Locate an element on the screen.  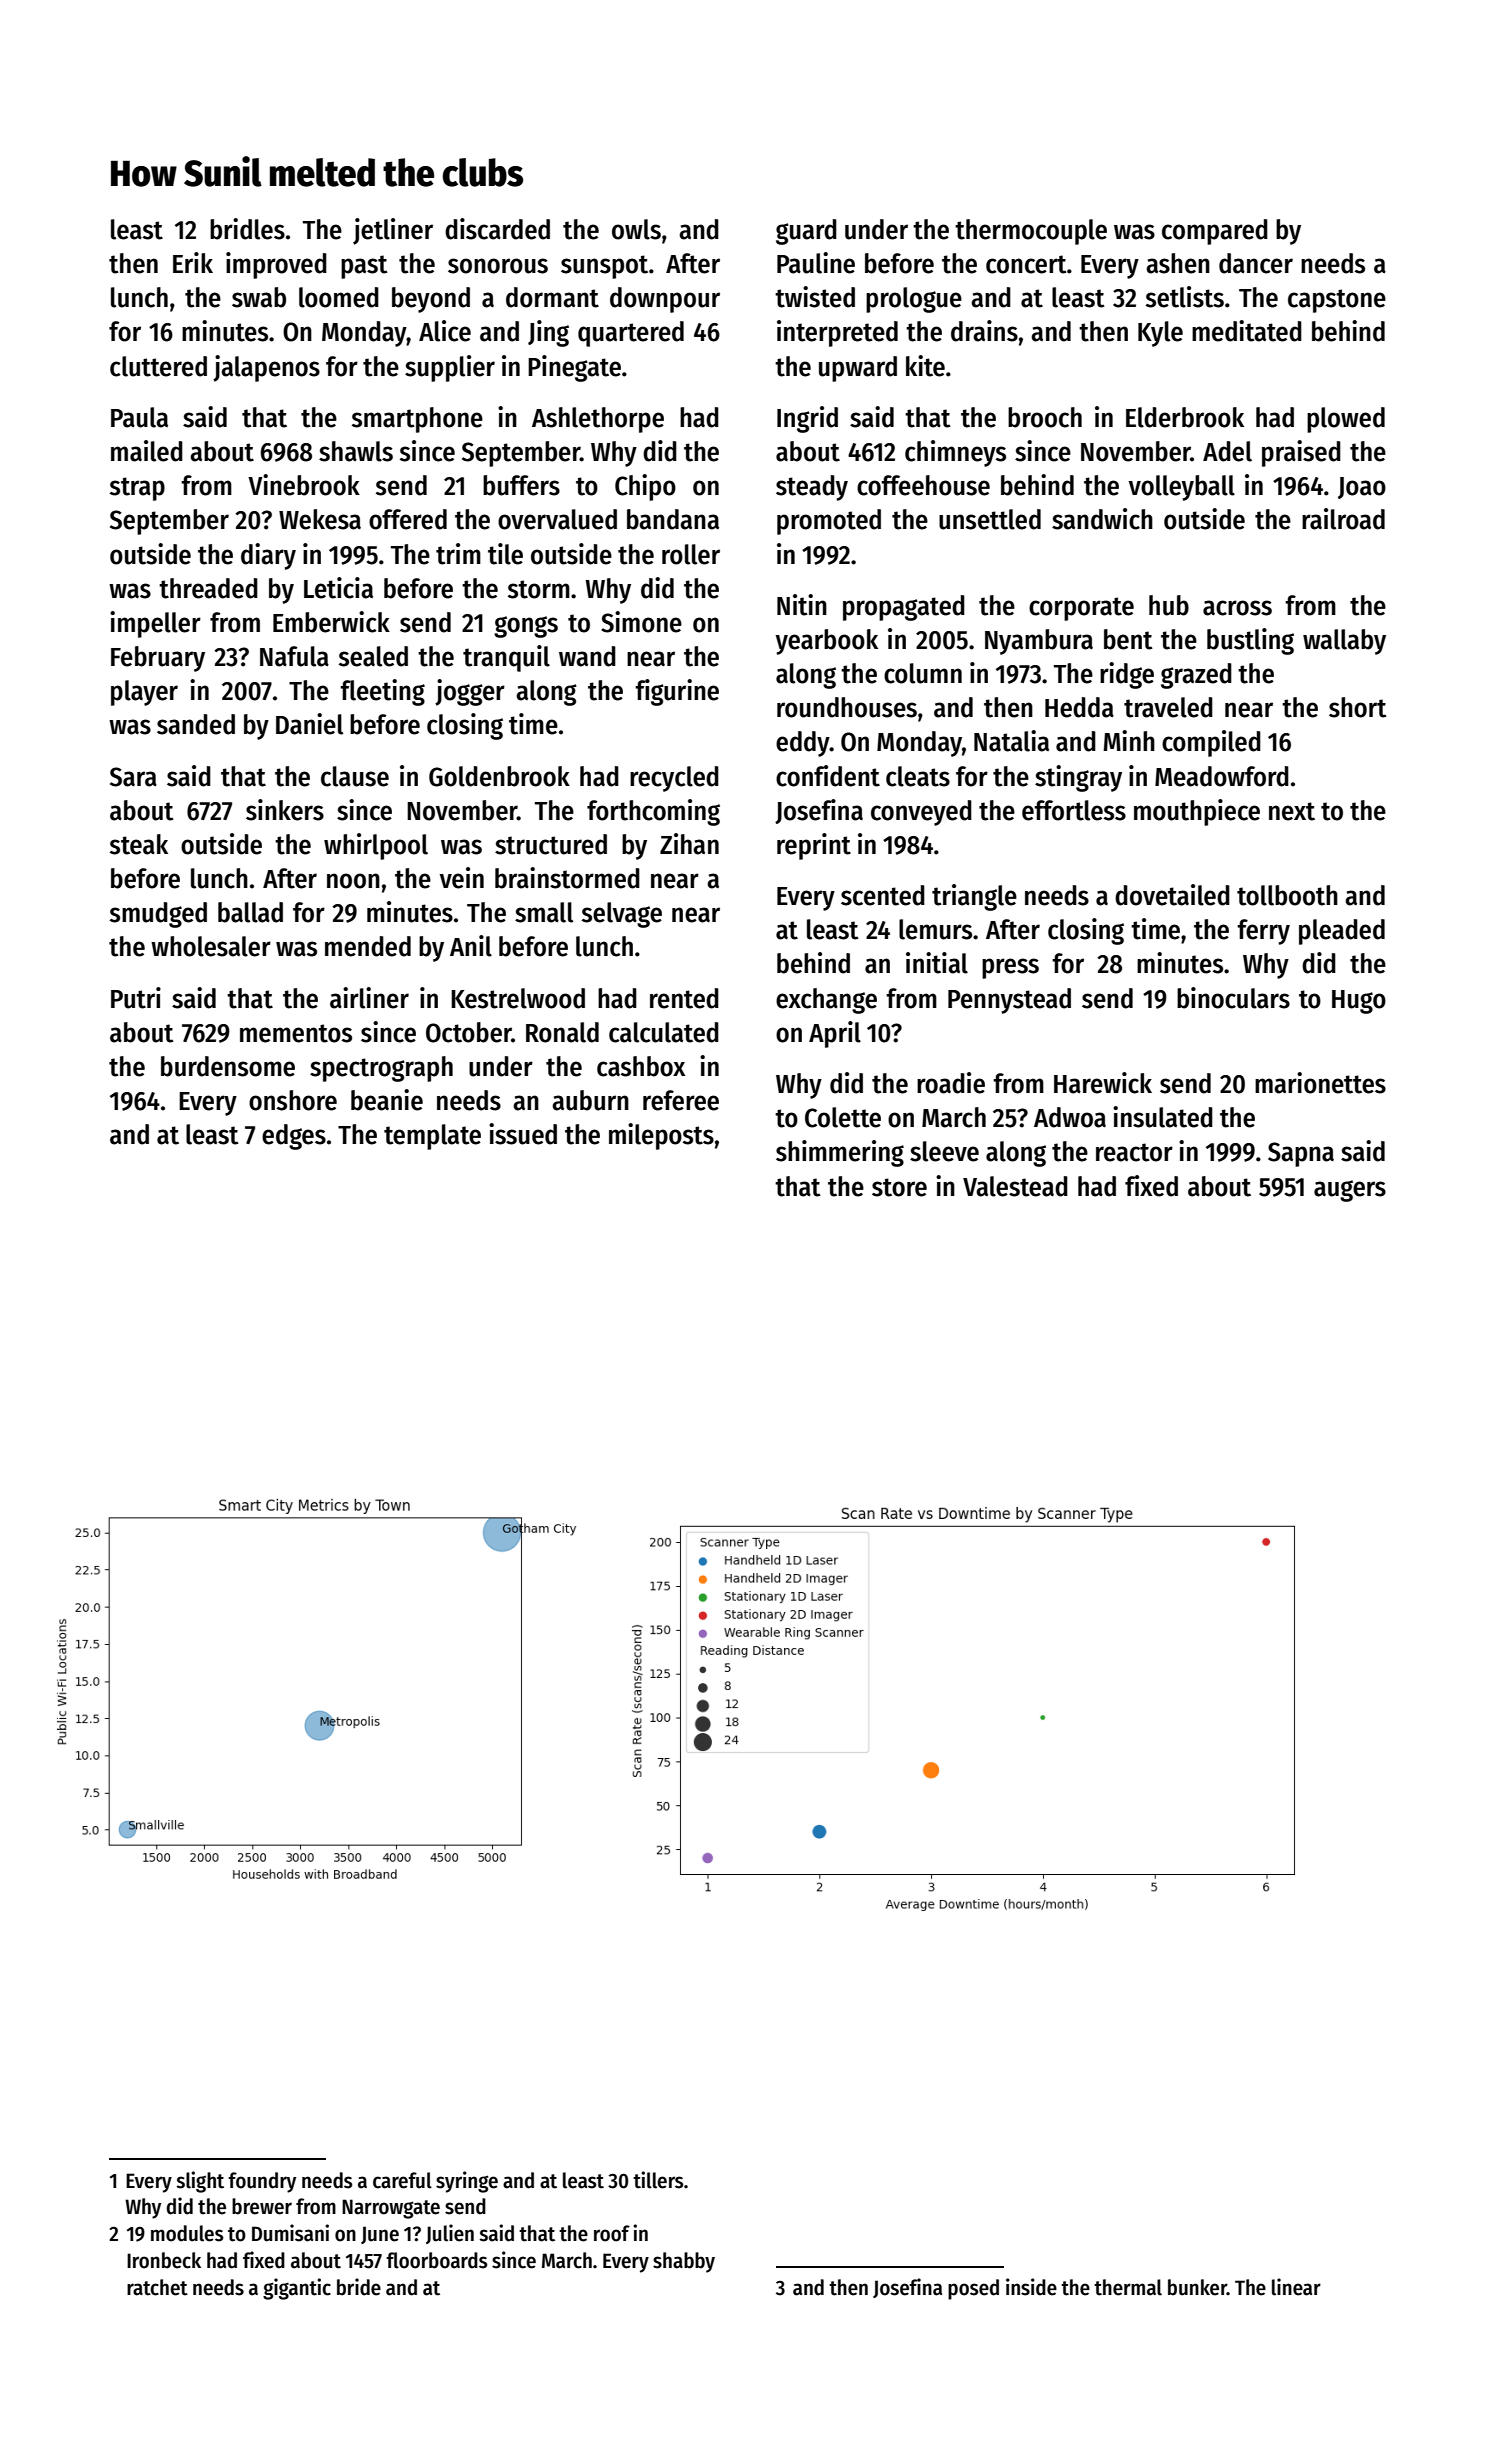
bunker is located at coordinates (1197, 2287).
